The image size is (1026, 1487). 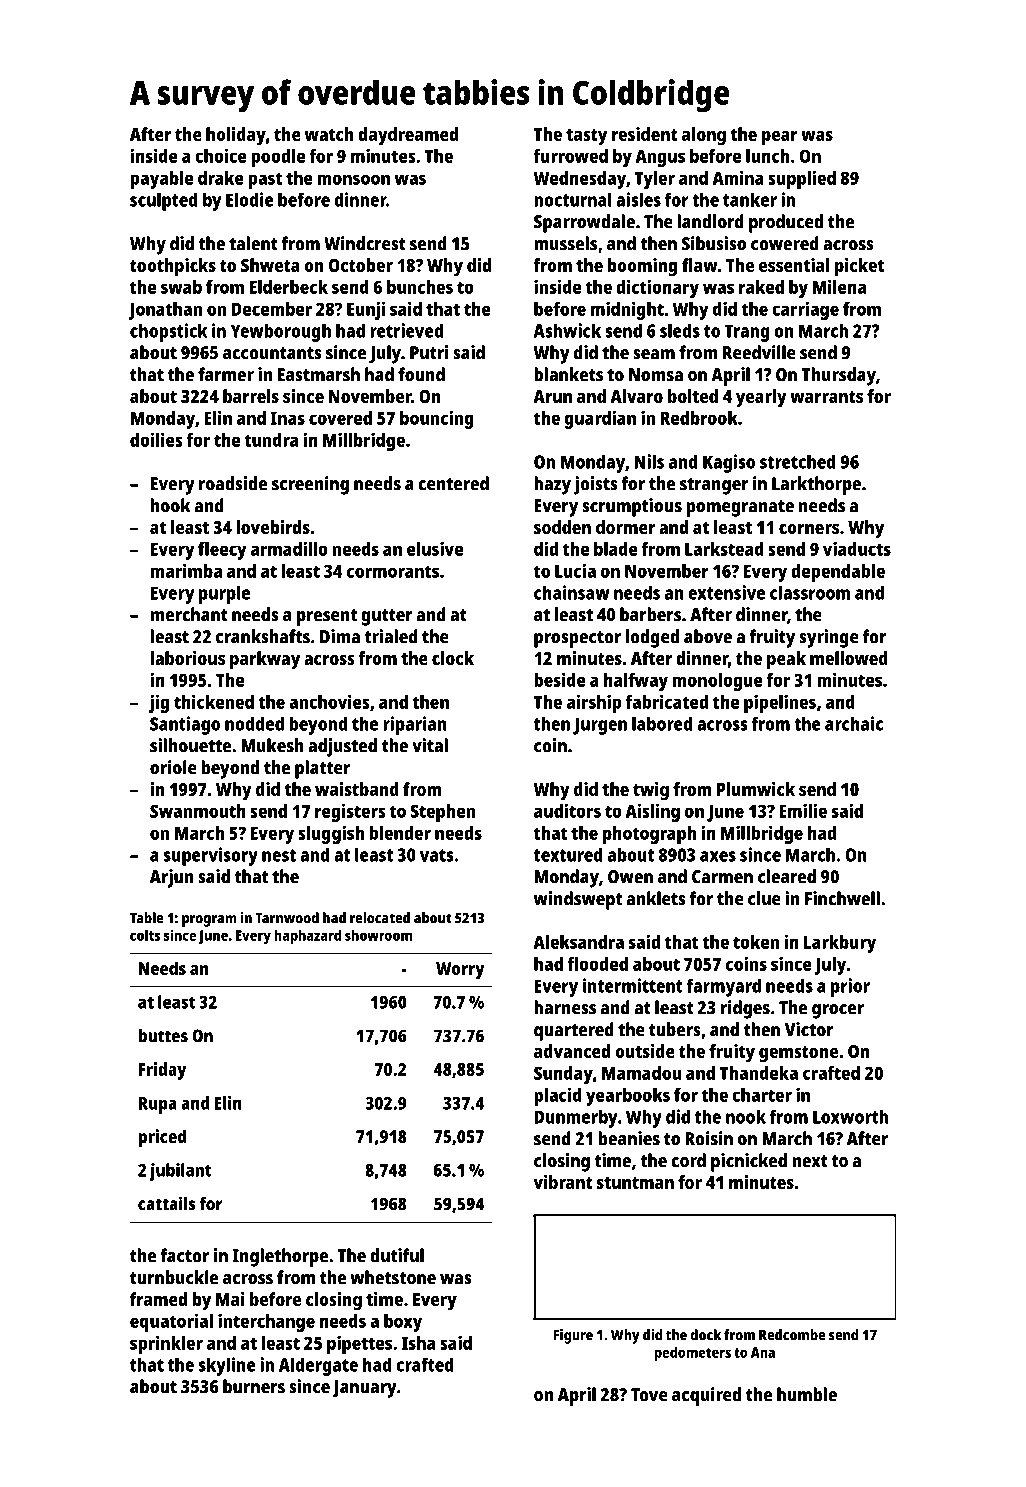 What do you see at coordinates (810, 1161) in the screenshot?
I see `next` at bounding box center [810, 1161].
